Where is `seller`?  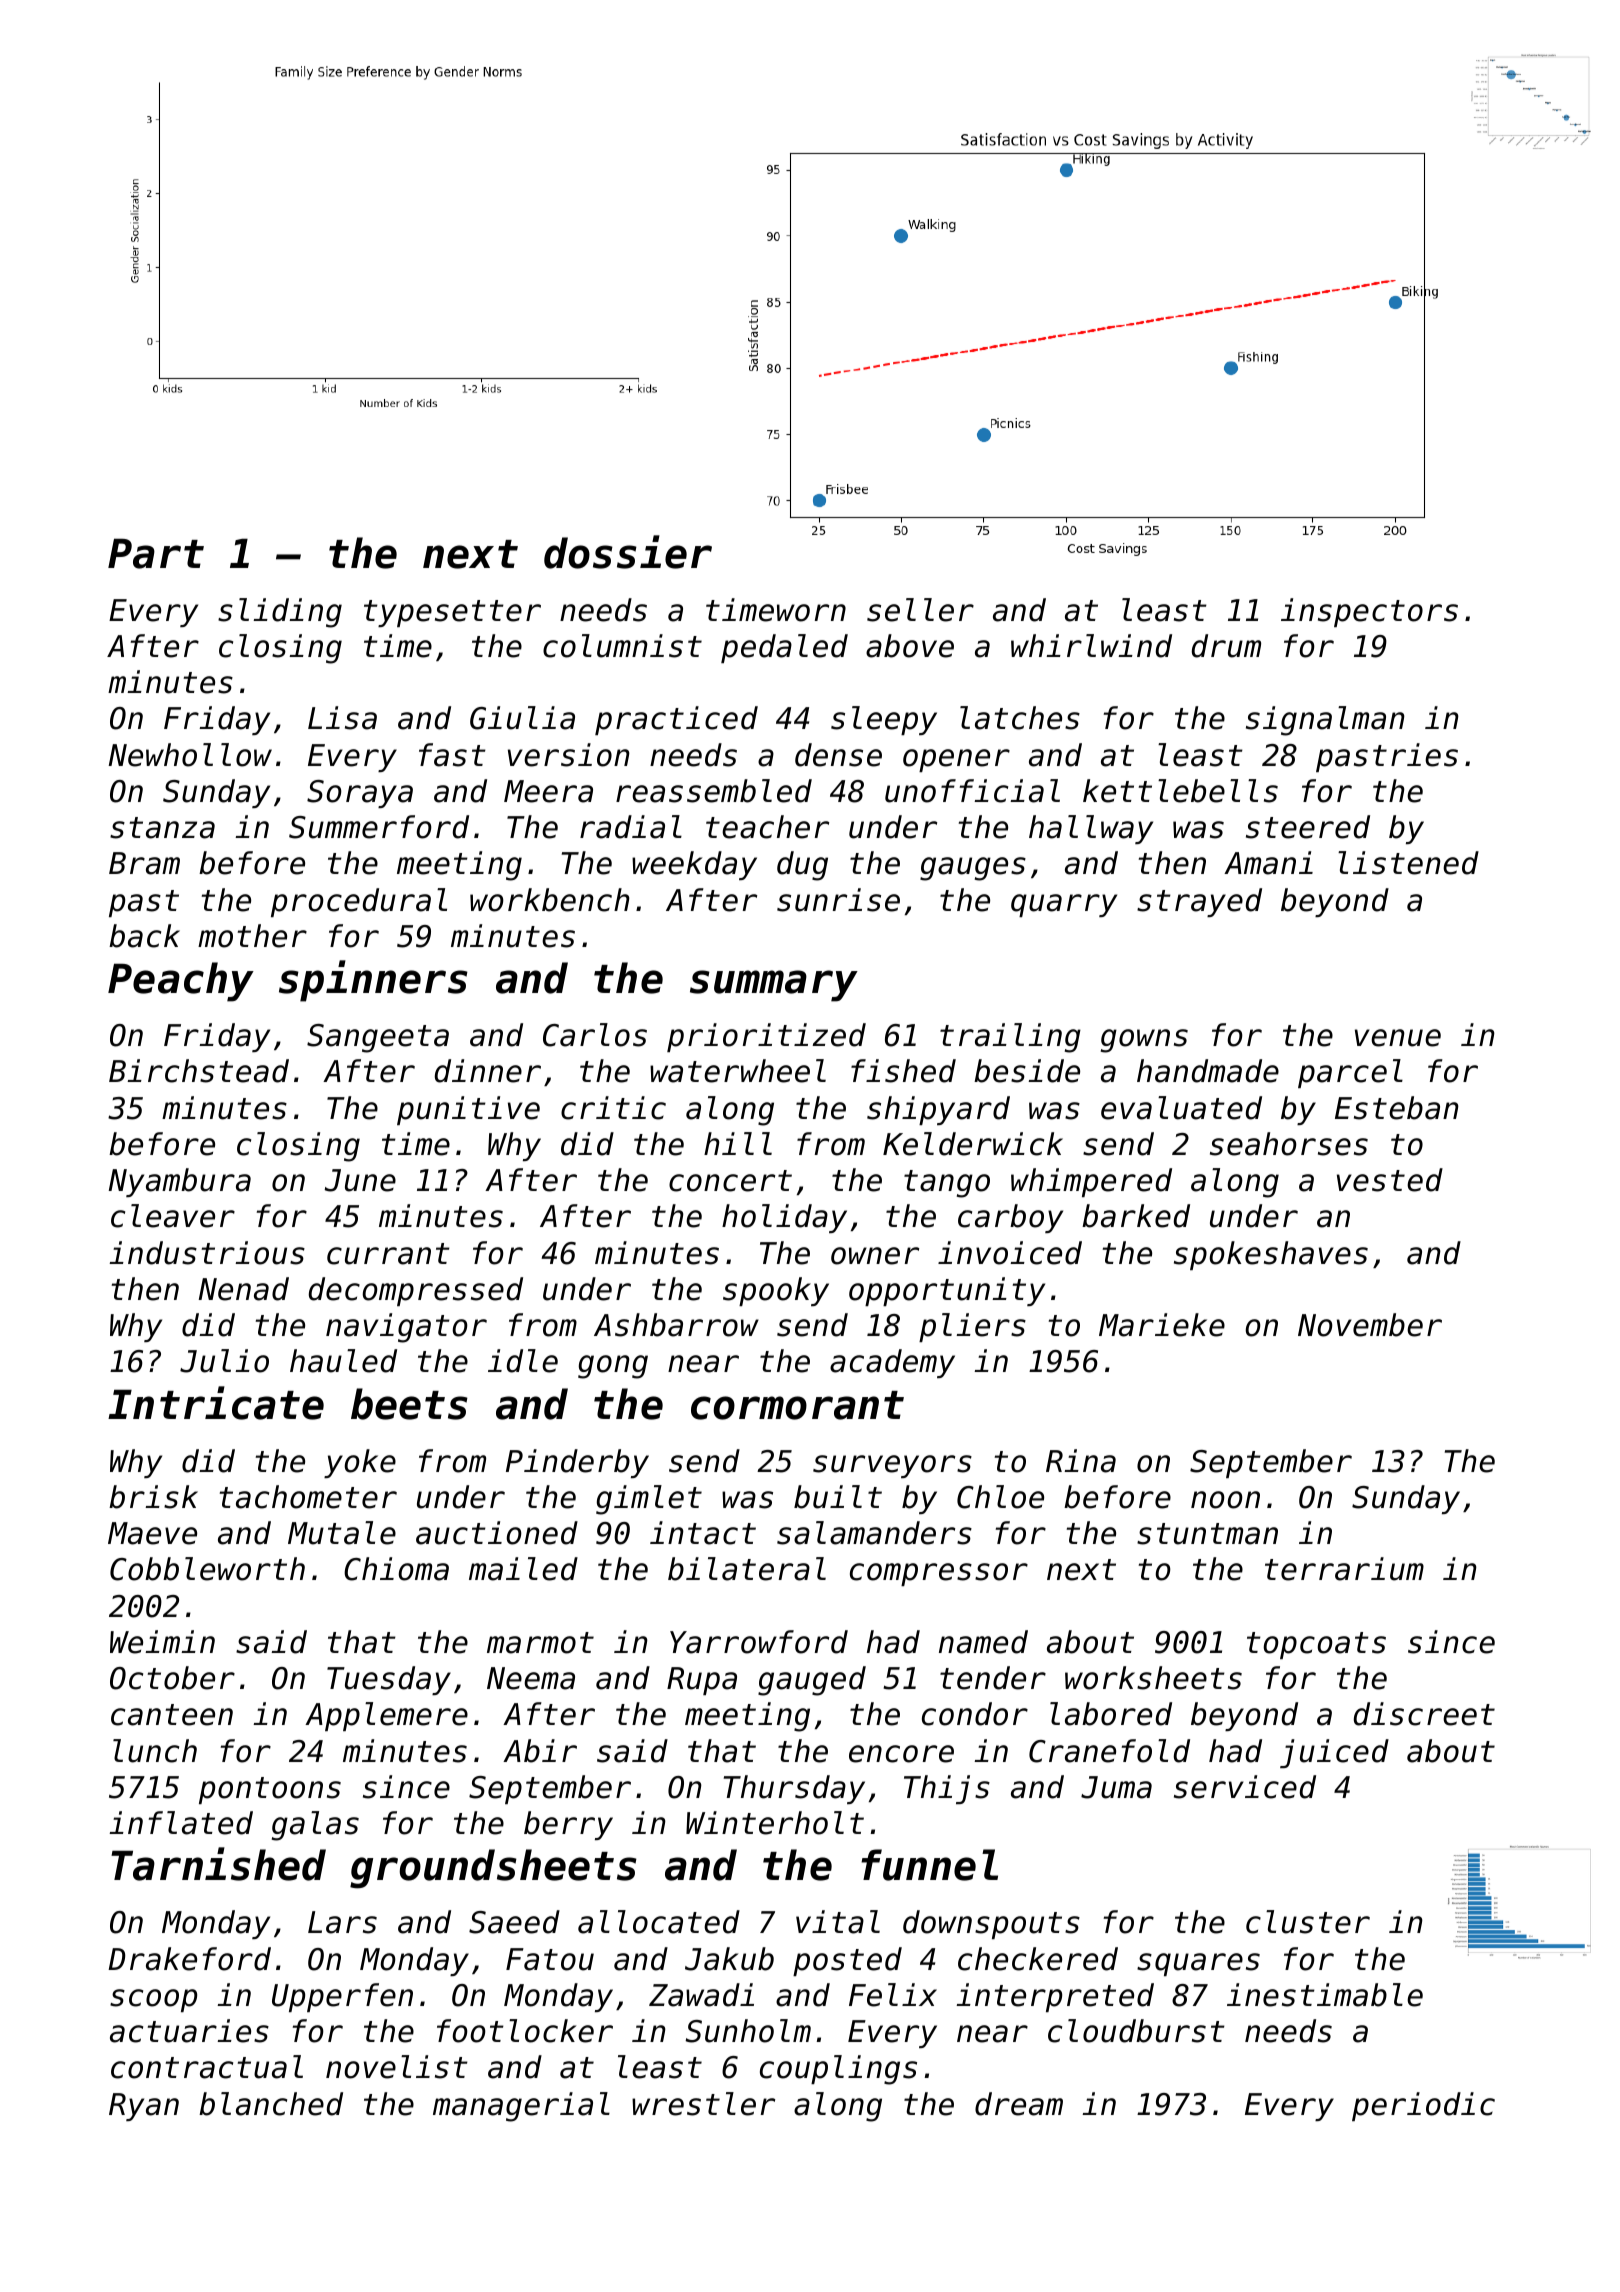
seller is located at coordinates (920, 610).
